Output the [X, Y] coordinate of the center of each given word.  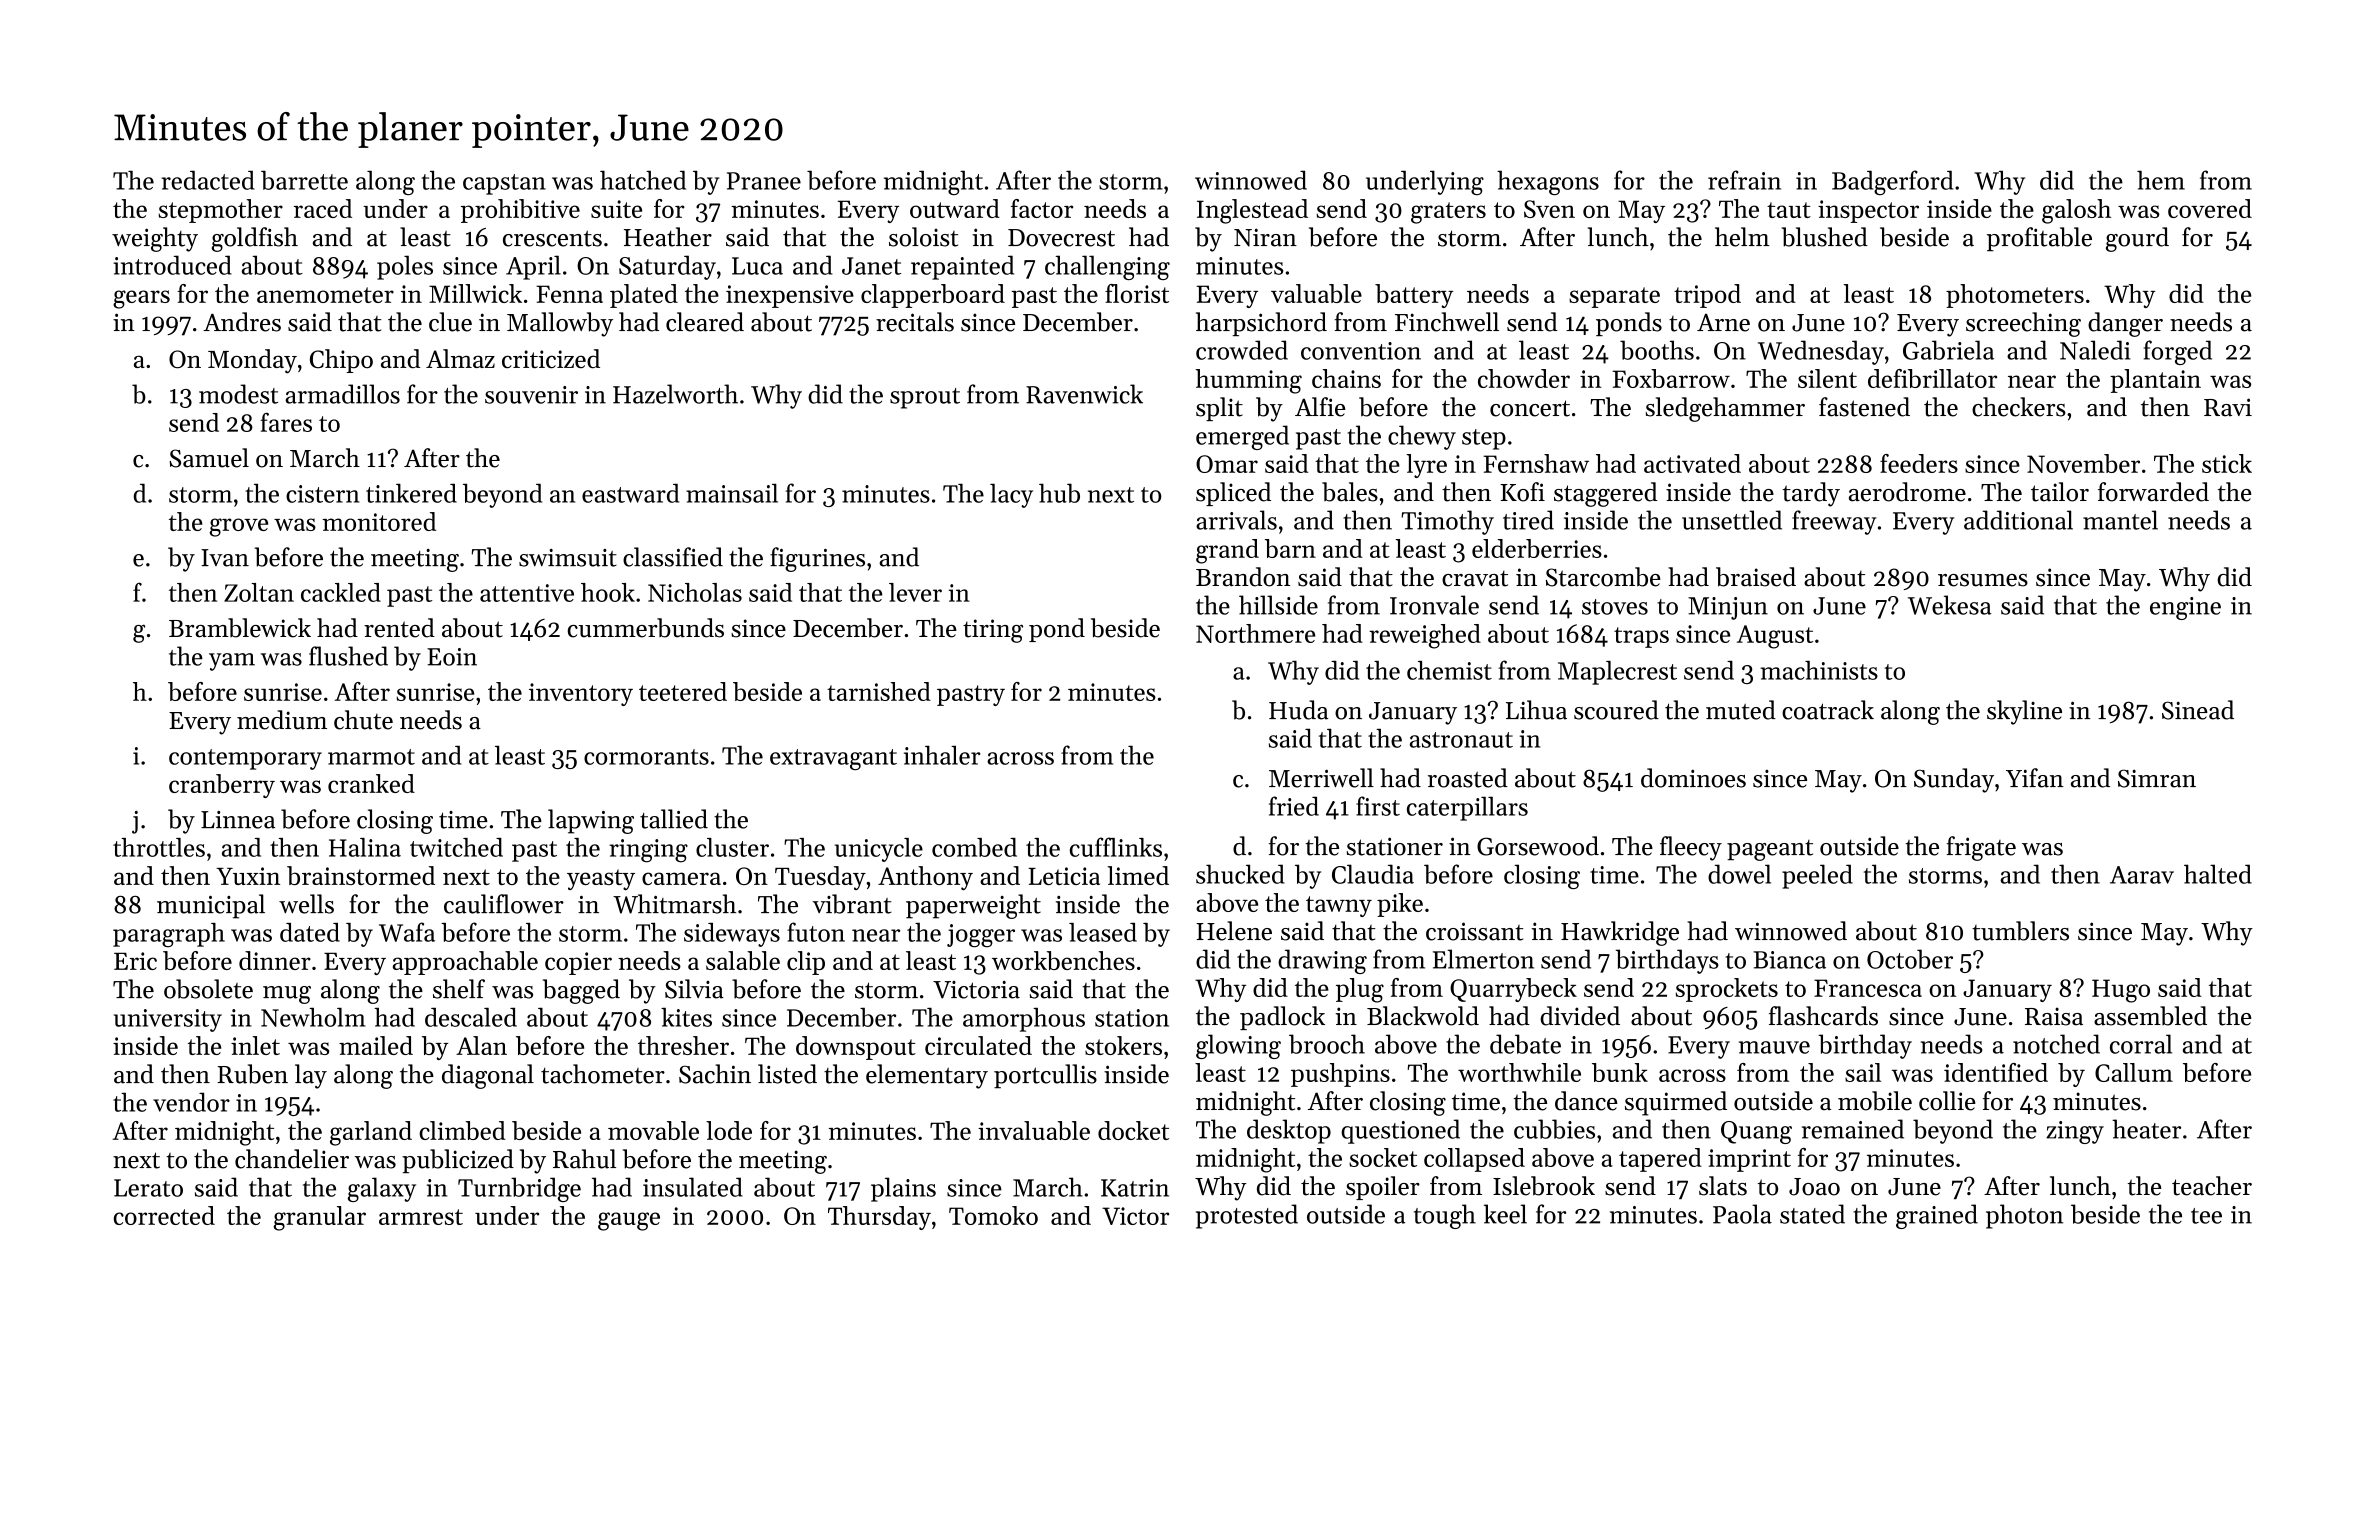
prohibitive [520, 211]
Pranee [764, 181]
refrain [1744, 180]
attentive [527, 593]
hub [1059, 493]
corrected [164, 1215]
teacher [2212, 1186]
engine [2185, 608]
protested [1247, 1216]
